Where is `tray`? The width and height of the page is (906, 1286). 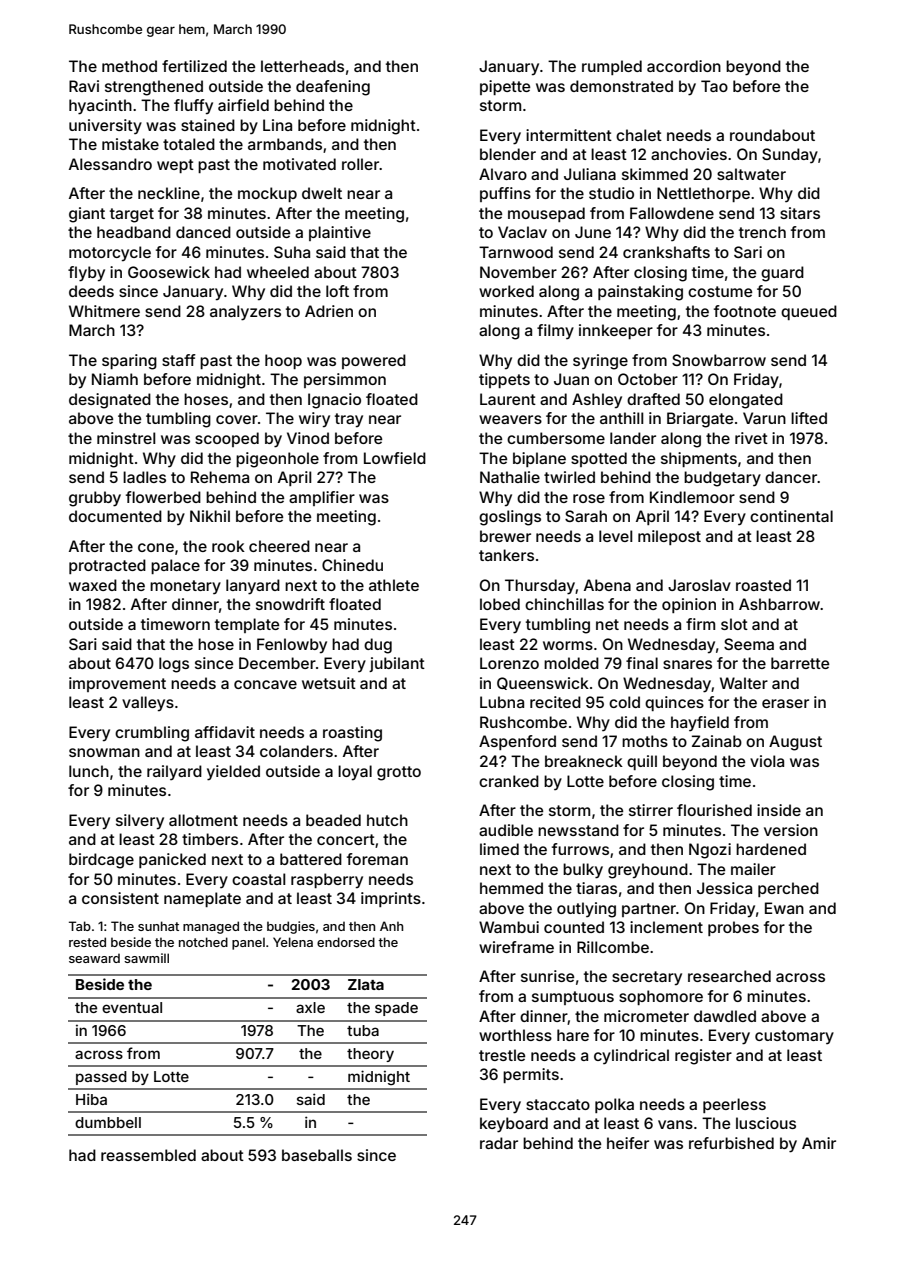
tray is located at coordinates (349, 420).
